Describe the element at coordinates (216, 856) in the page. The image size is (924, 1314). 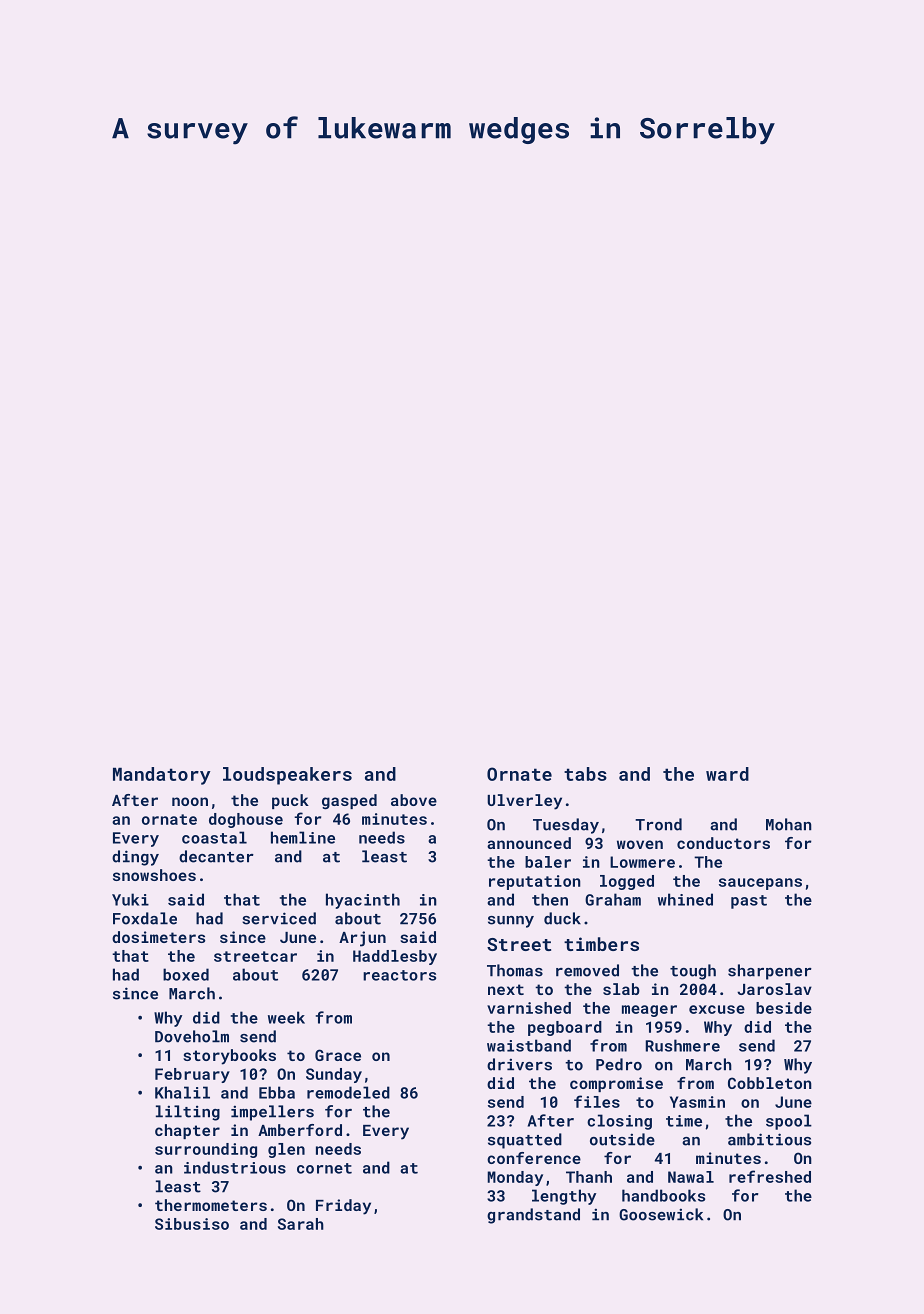
I see `decanter` at that location.
